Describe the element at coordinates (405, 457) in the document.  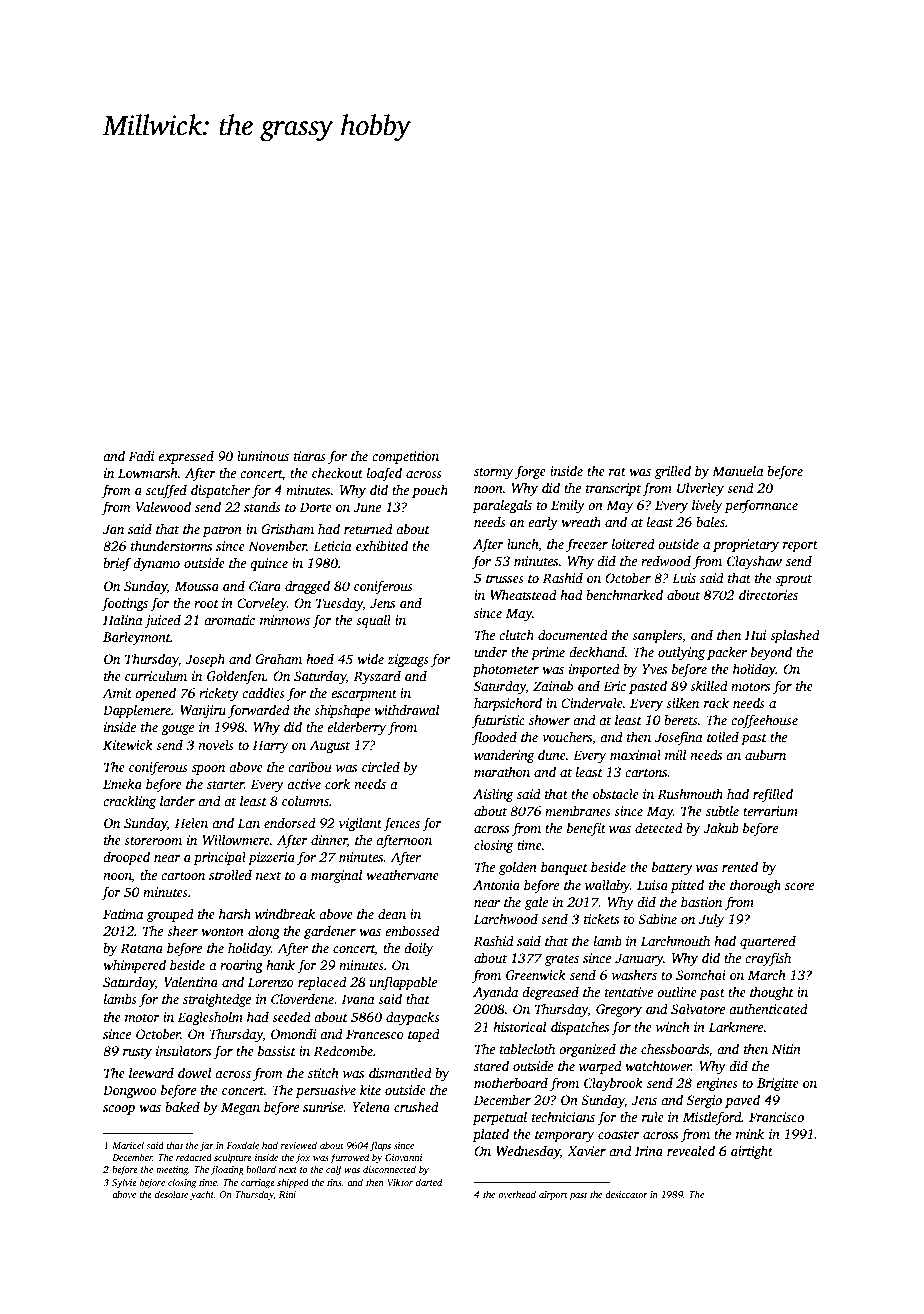
I see `competition` at that location.
